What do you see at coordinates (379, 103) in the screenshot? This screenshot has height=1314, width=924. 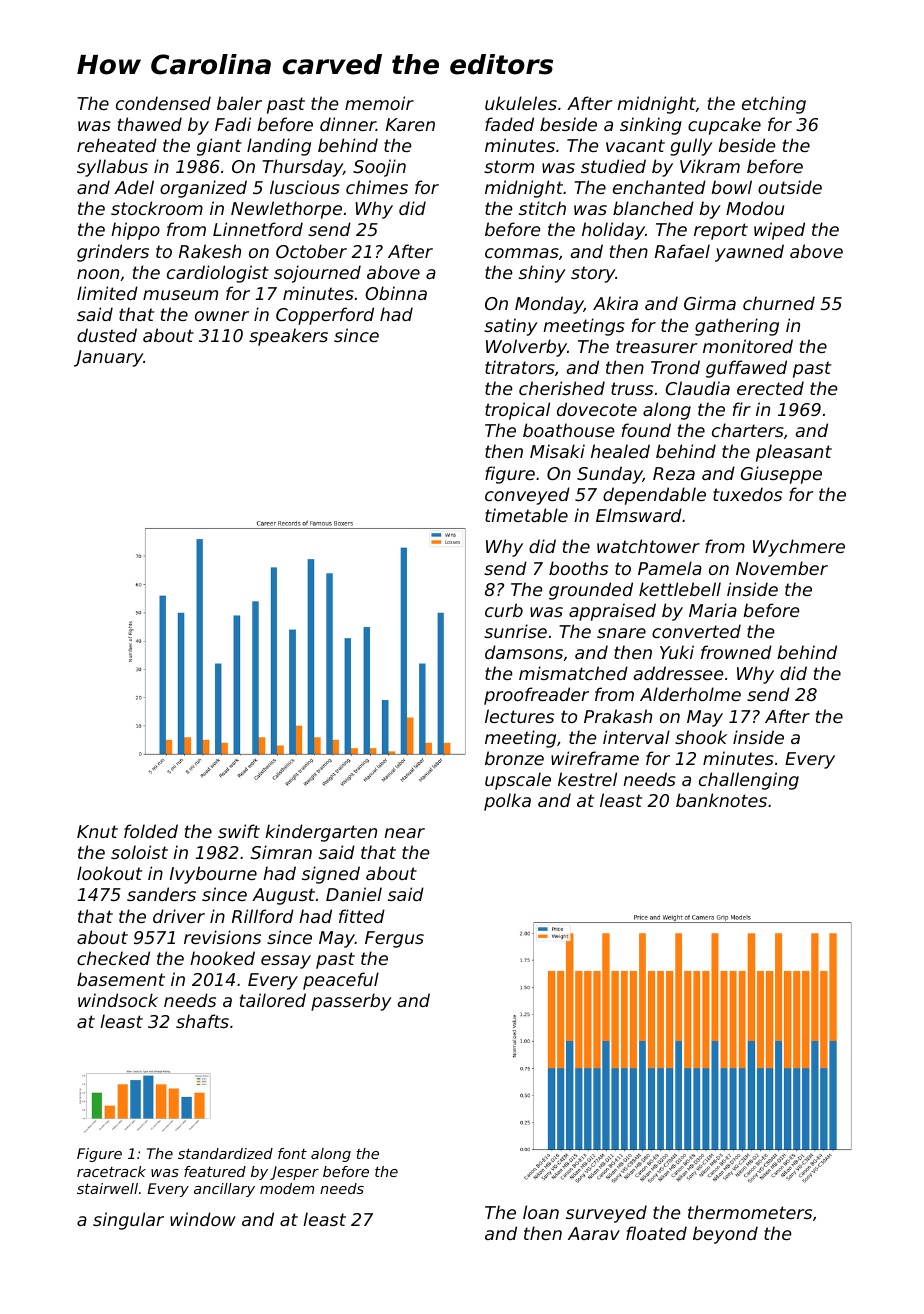 I see `memoir` at bounding box center [379, 103].
